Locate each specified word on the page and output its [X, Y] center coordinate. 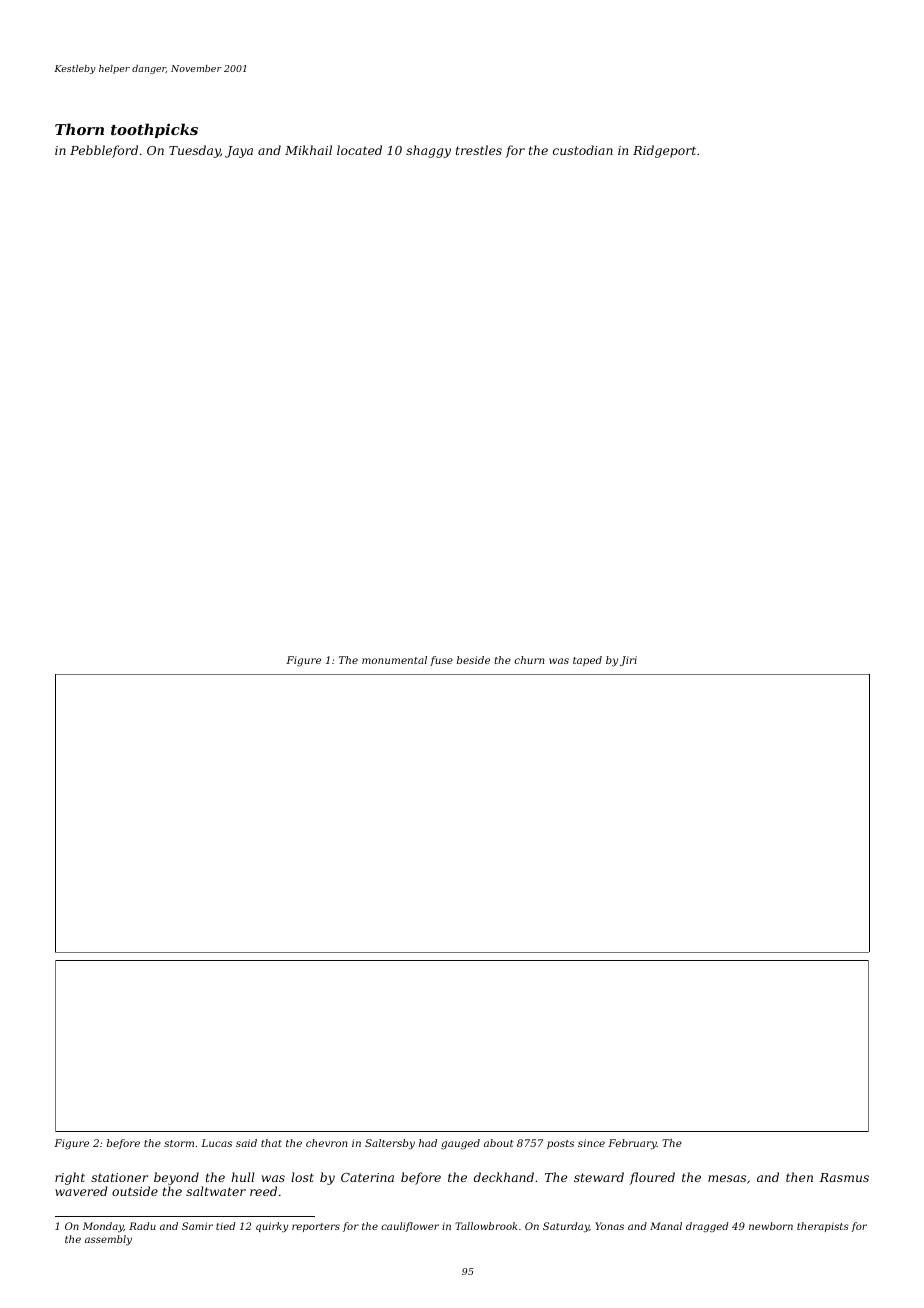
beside [473, 660]
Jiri [628, 661]
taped [587, 661]
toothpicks [154, 130]
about [499, 1143]
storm [179, 1143]
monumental [394, 660]
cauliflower [410, 1227]
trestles [479, 150]
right [70, 1178]
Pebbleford [104, 151]
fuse [441, 661]
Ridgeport [664, 151]
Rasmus [844, 1177]
